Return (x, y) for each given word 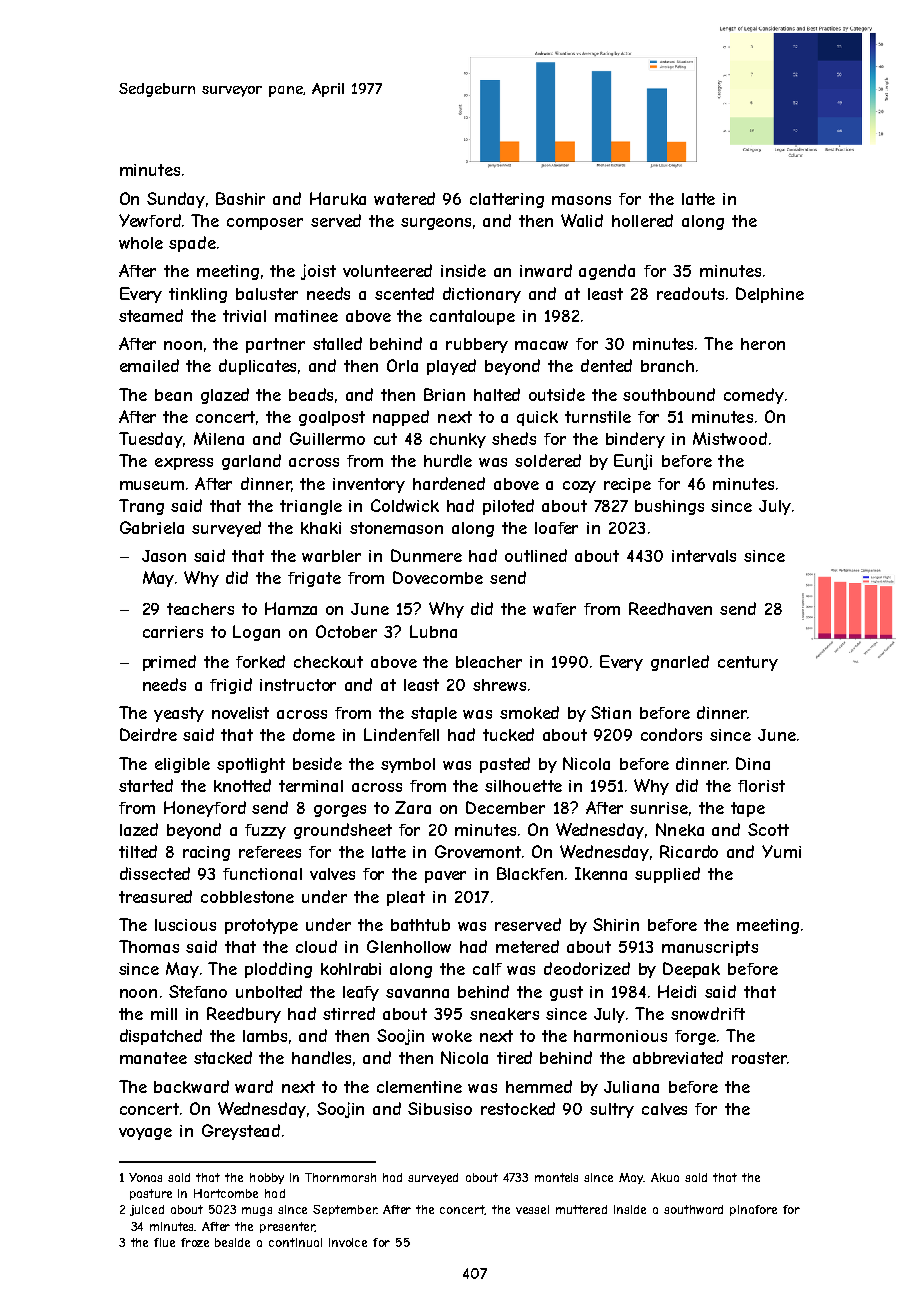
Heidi (677, 991)
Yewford (150, 220)
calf (487, 969)
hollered (642, 220)
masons (581, 200)
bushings (669, 507)
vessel (532, 1209)
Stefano (198, 991)
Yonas (145, 1177)
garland (251, 462)
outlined (536, 555)
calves (664, 1109)
